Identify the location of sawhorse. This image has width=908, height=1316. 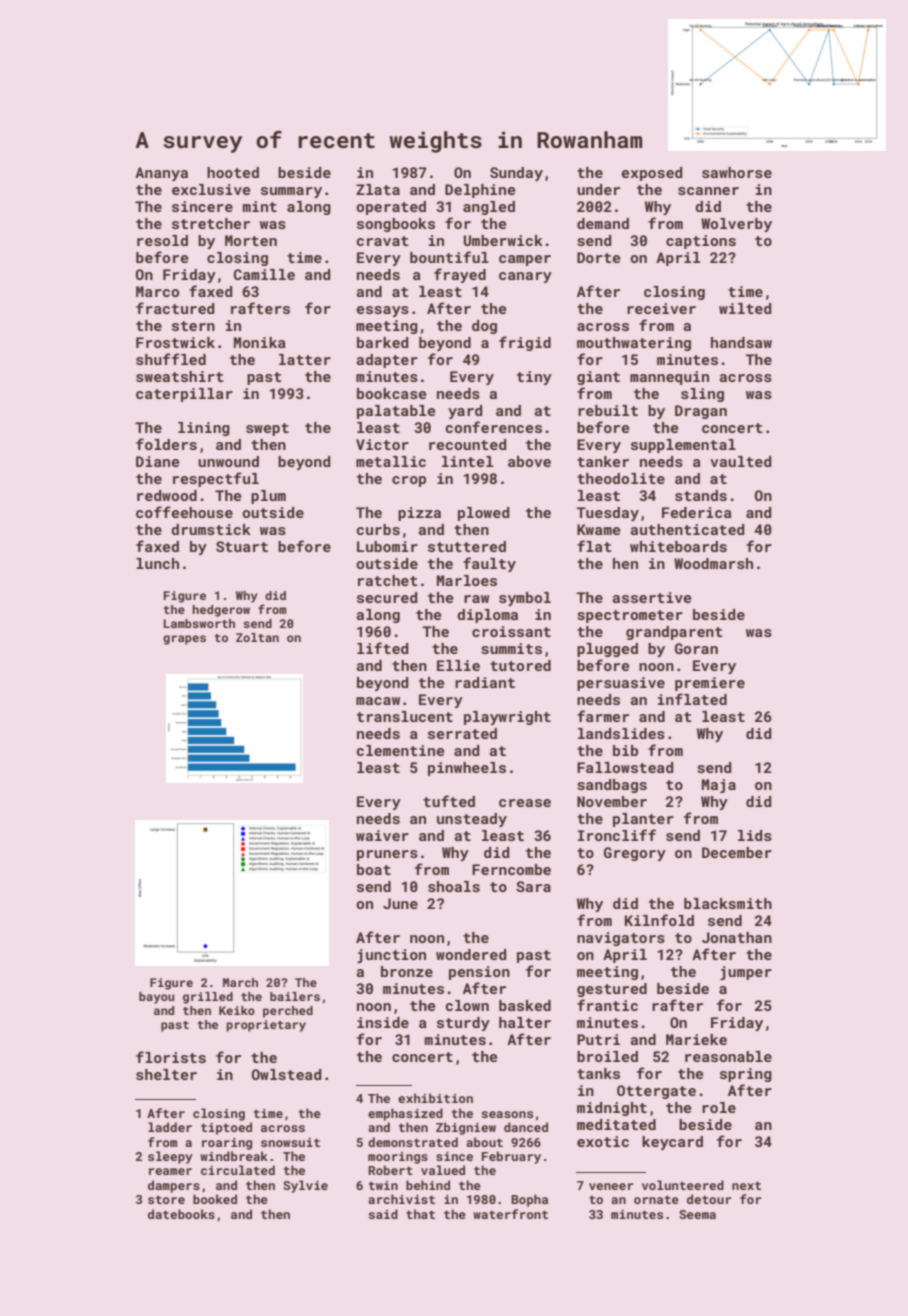
(737, 172).
